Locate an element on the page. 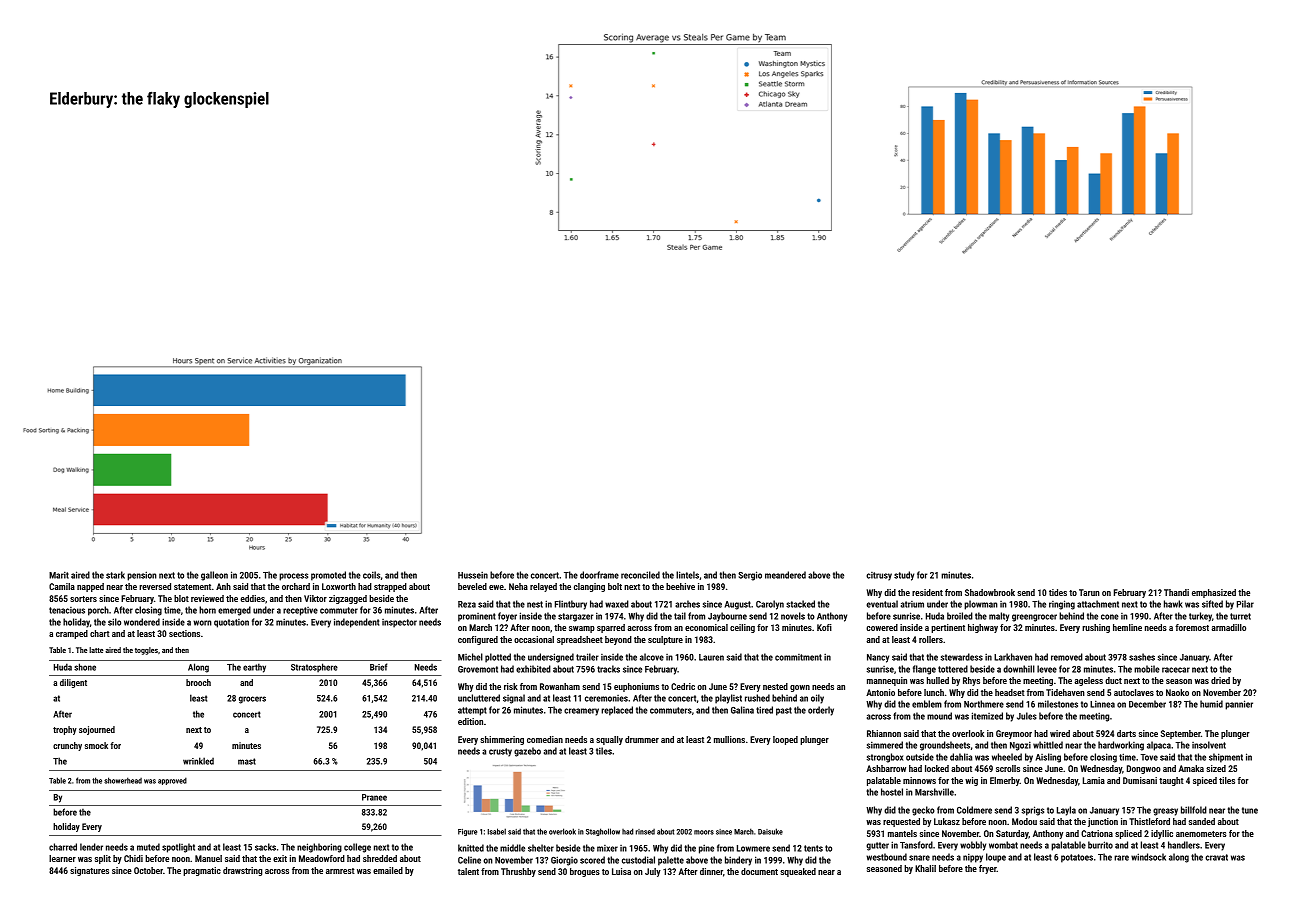  stark is located at coordinates (115, 575).
